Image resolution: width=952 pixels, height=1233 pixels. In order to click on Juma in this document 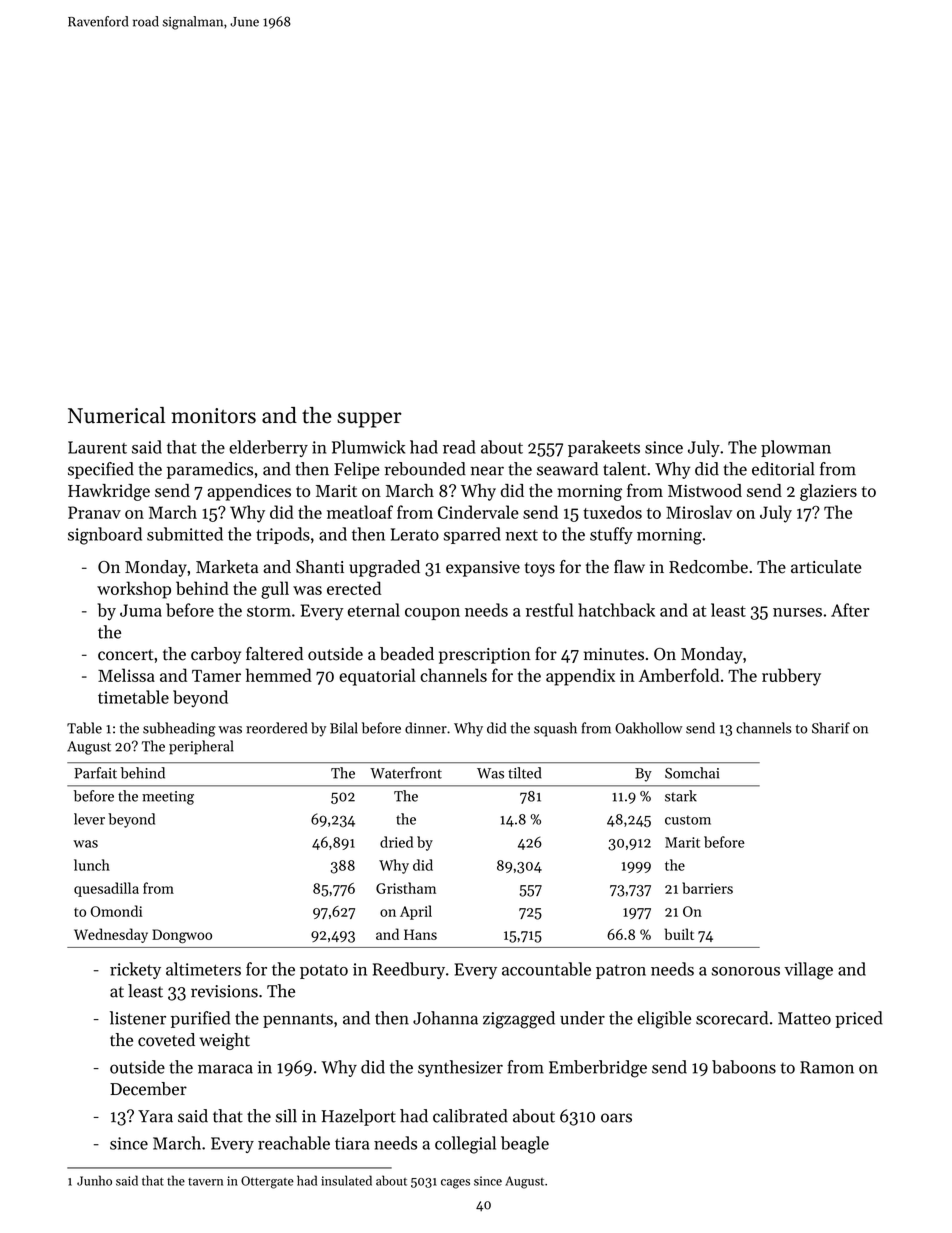, I will do `click(141, 610)`.
